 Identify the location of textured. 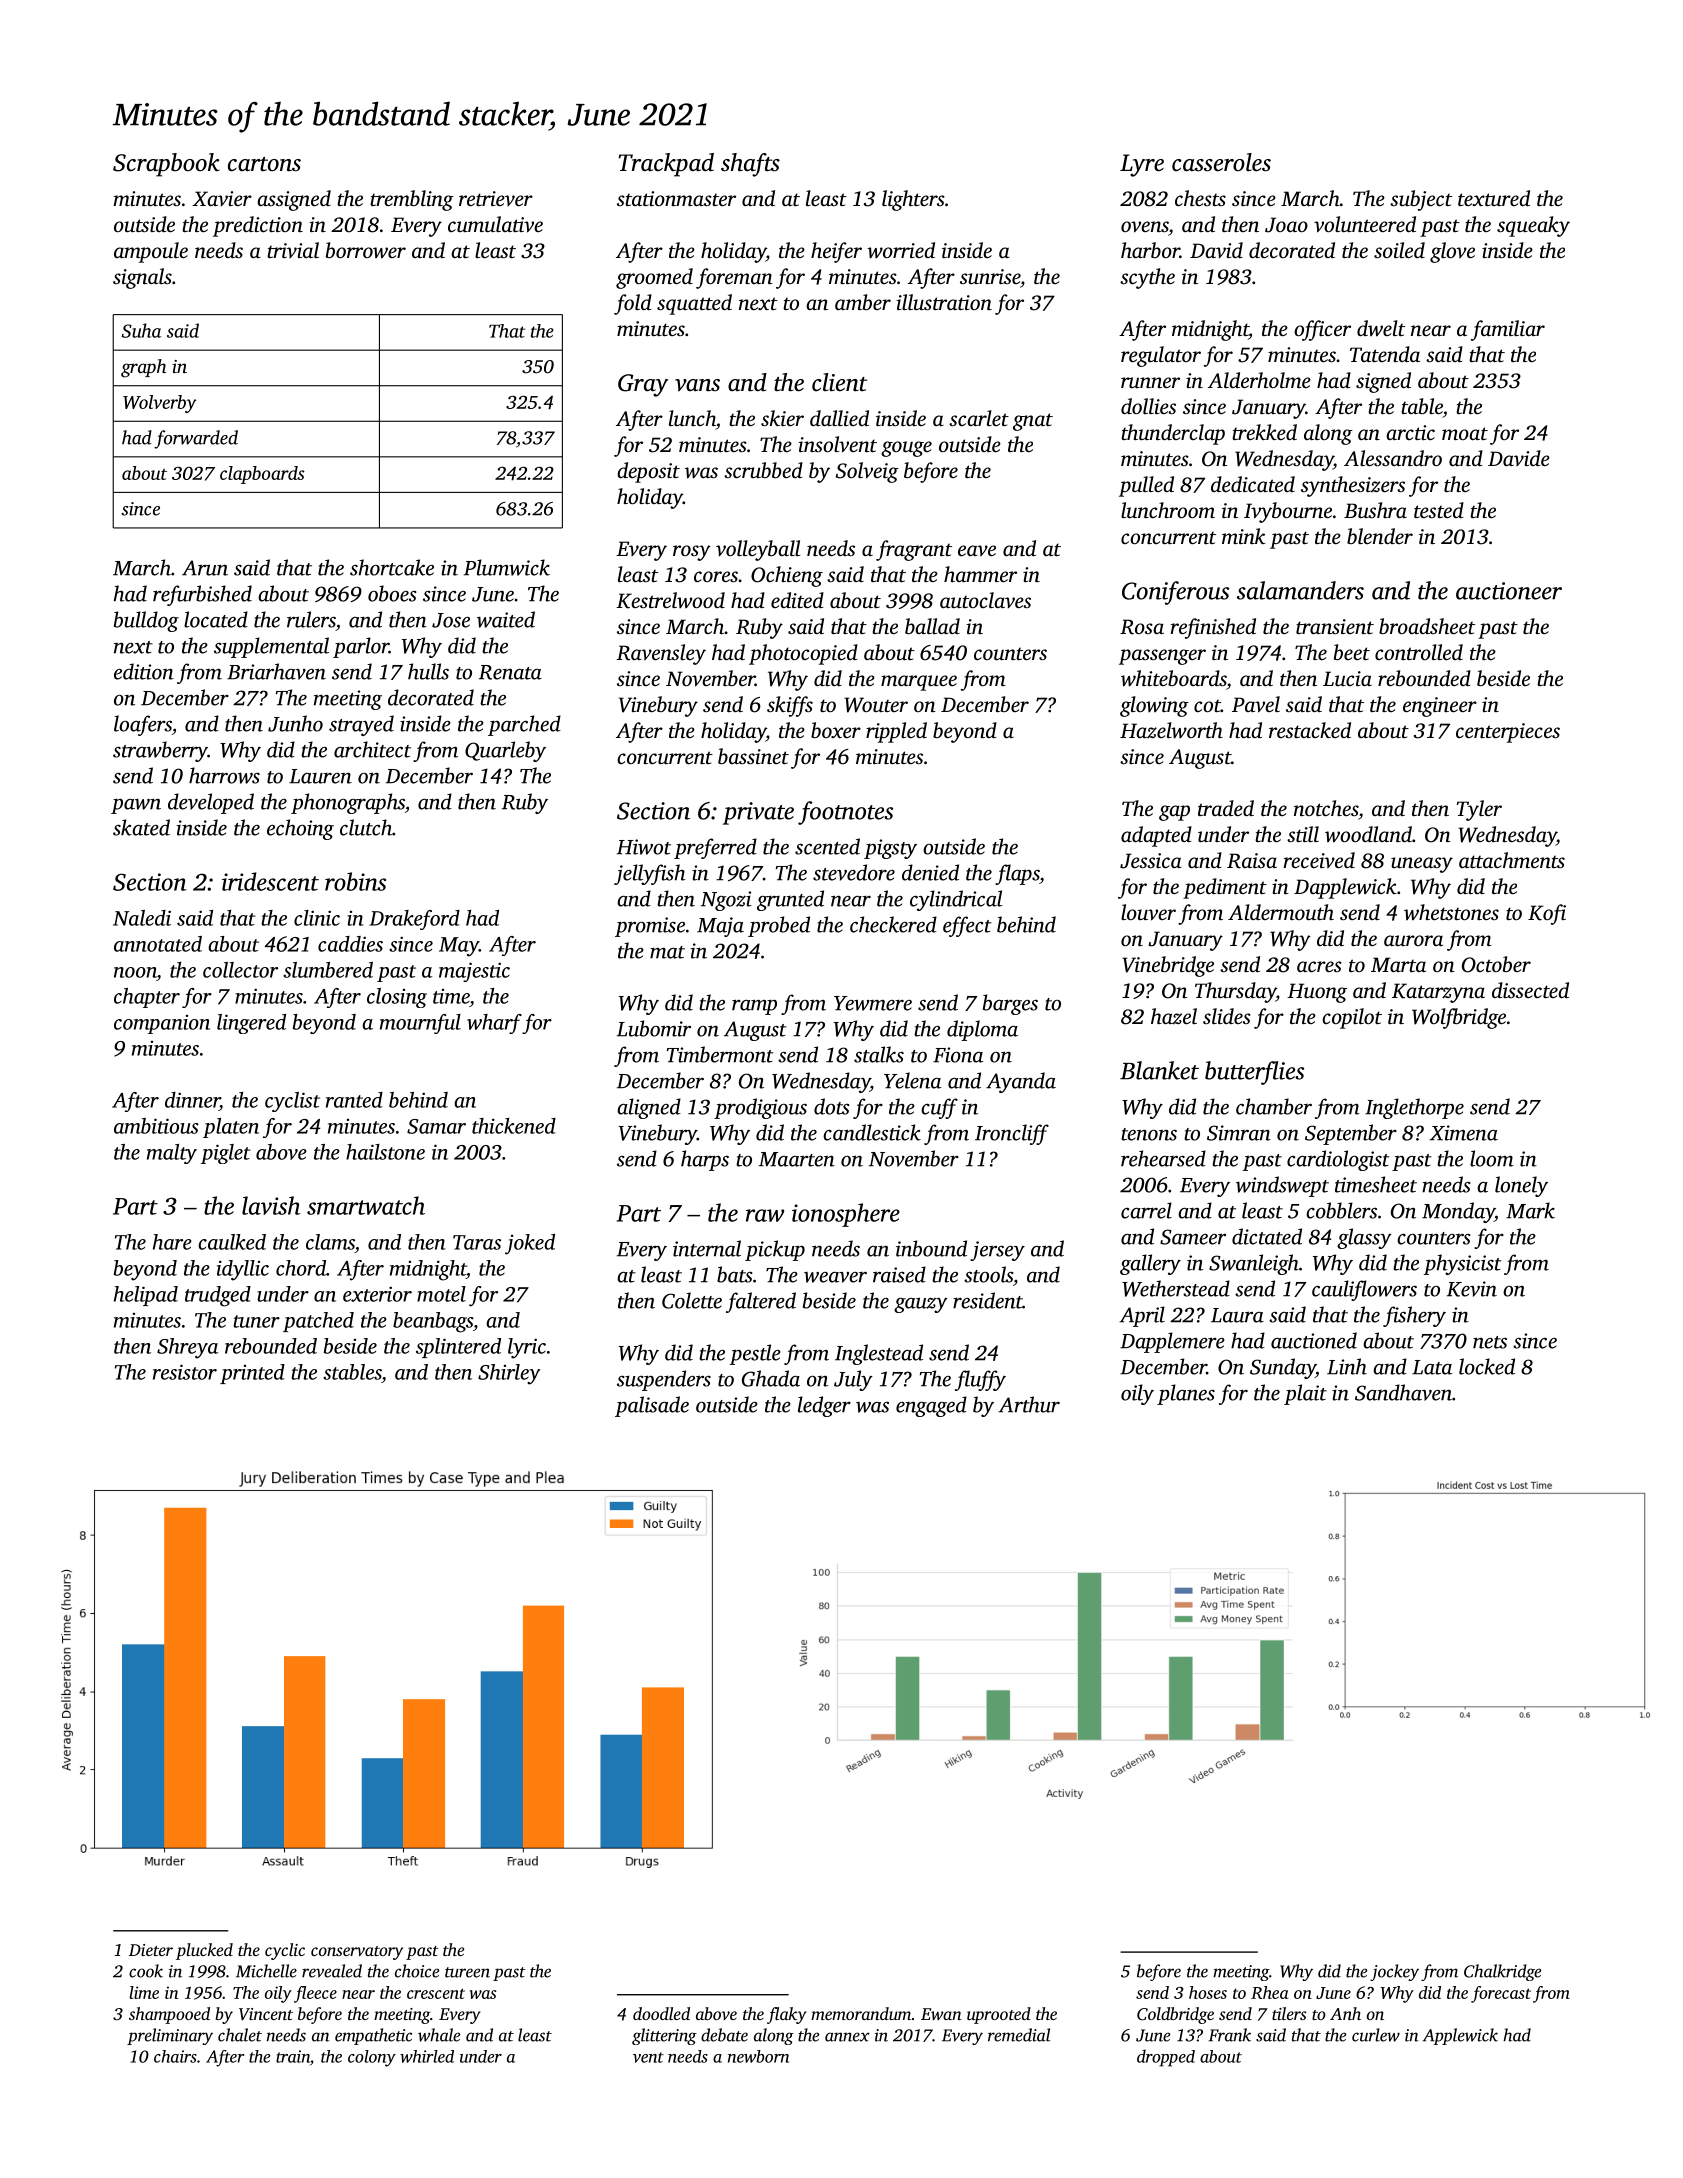
(1494, 198).
